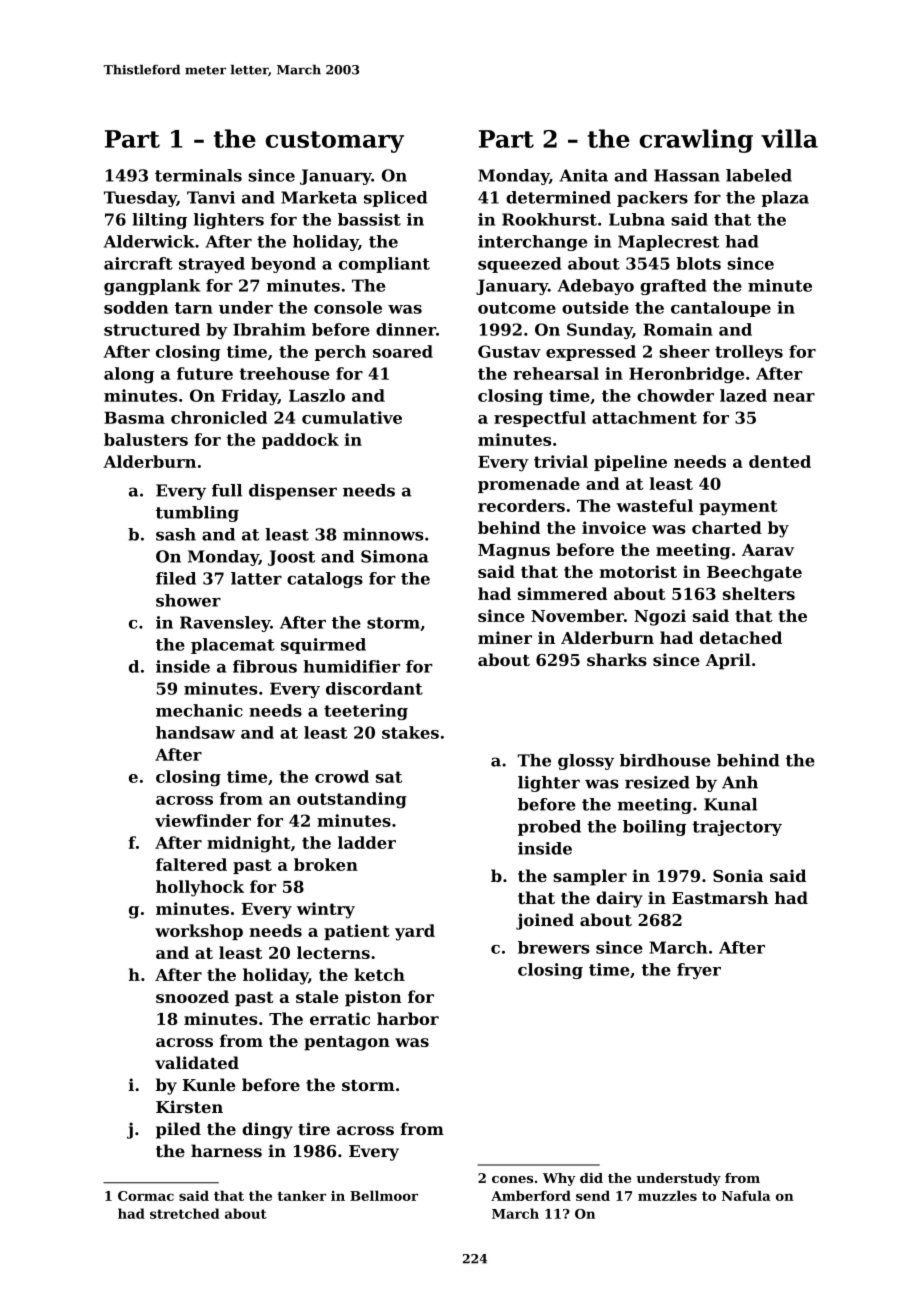 This screenshot has width=924, height=1308. I want to click on Bellmoor, so click(384, 1195).
